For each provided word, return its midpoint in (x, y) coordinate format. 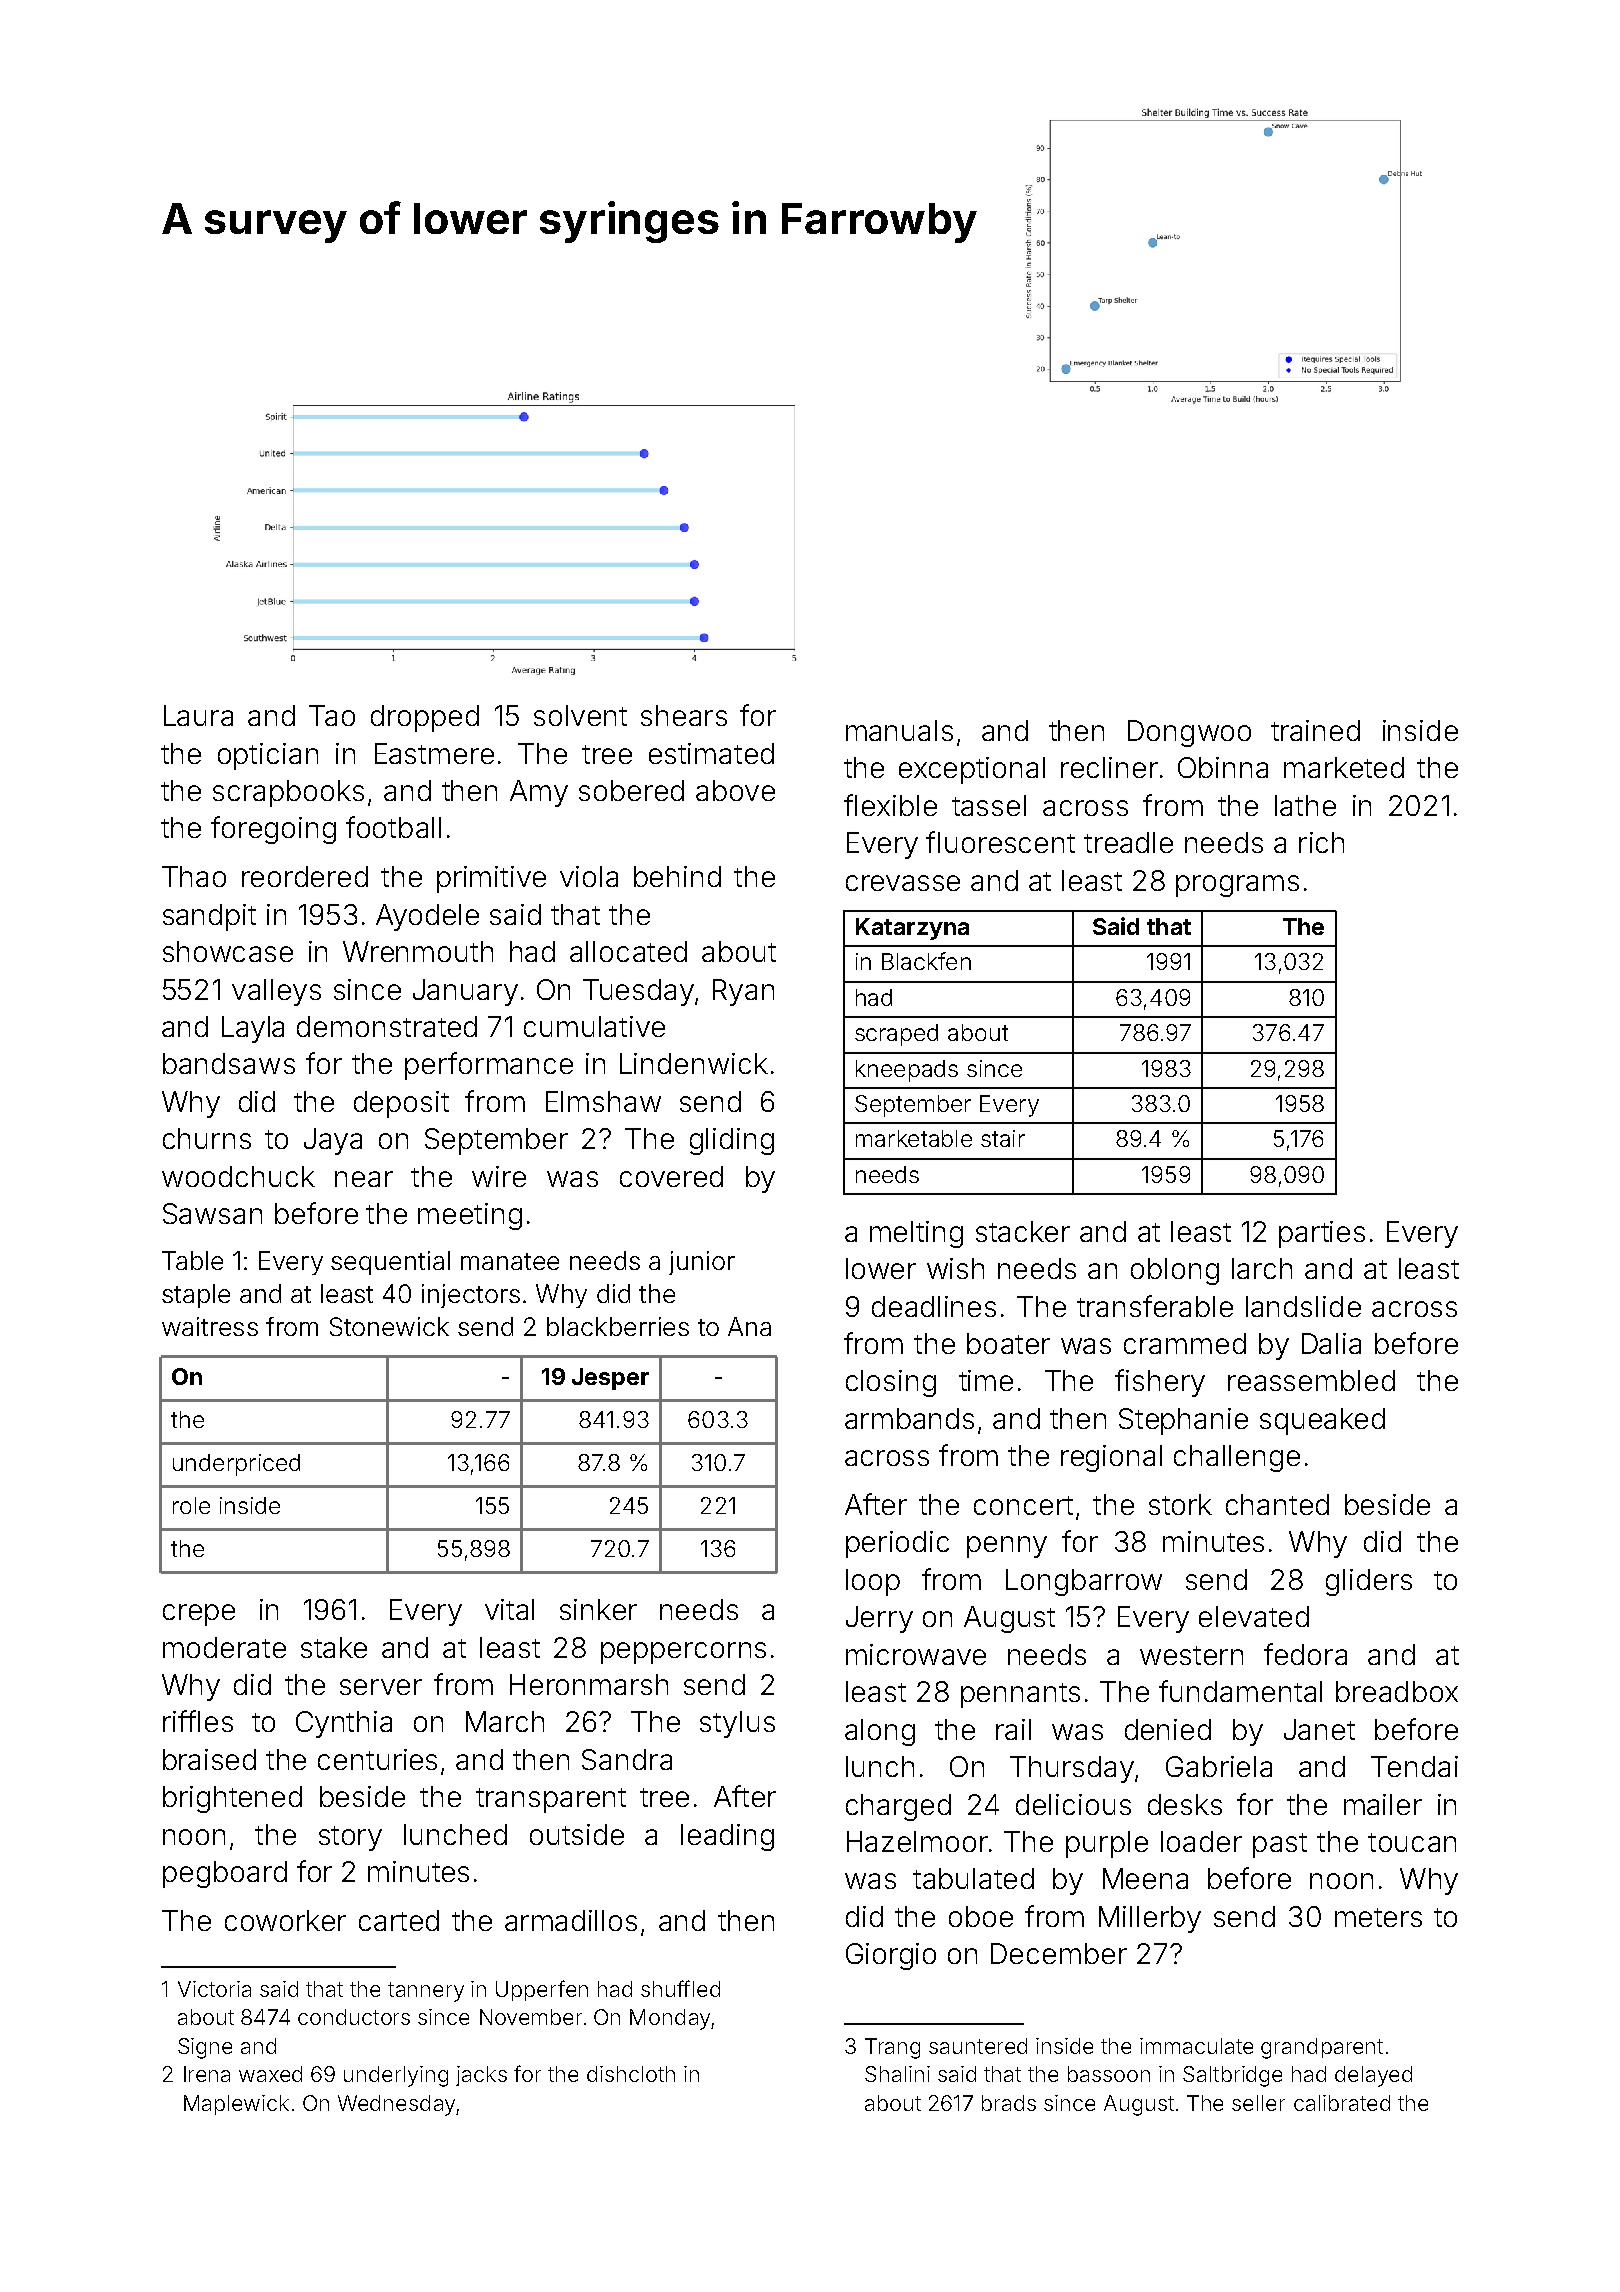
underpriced (236, 1465)
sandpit (209, 917)
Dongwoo (1189, 733)
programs (1237, 886)
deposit (401, 1104)
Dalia (1331, 1343)
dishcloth (631, 2074)
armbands (909, 1418)
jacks (481, 2076)
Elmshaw (603, 1101)
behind (677, 876)
